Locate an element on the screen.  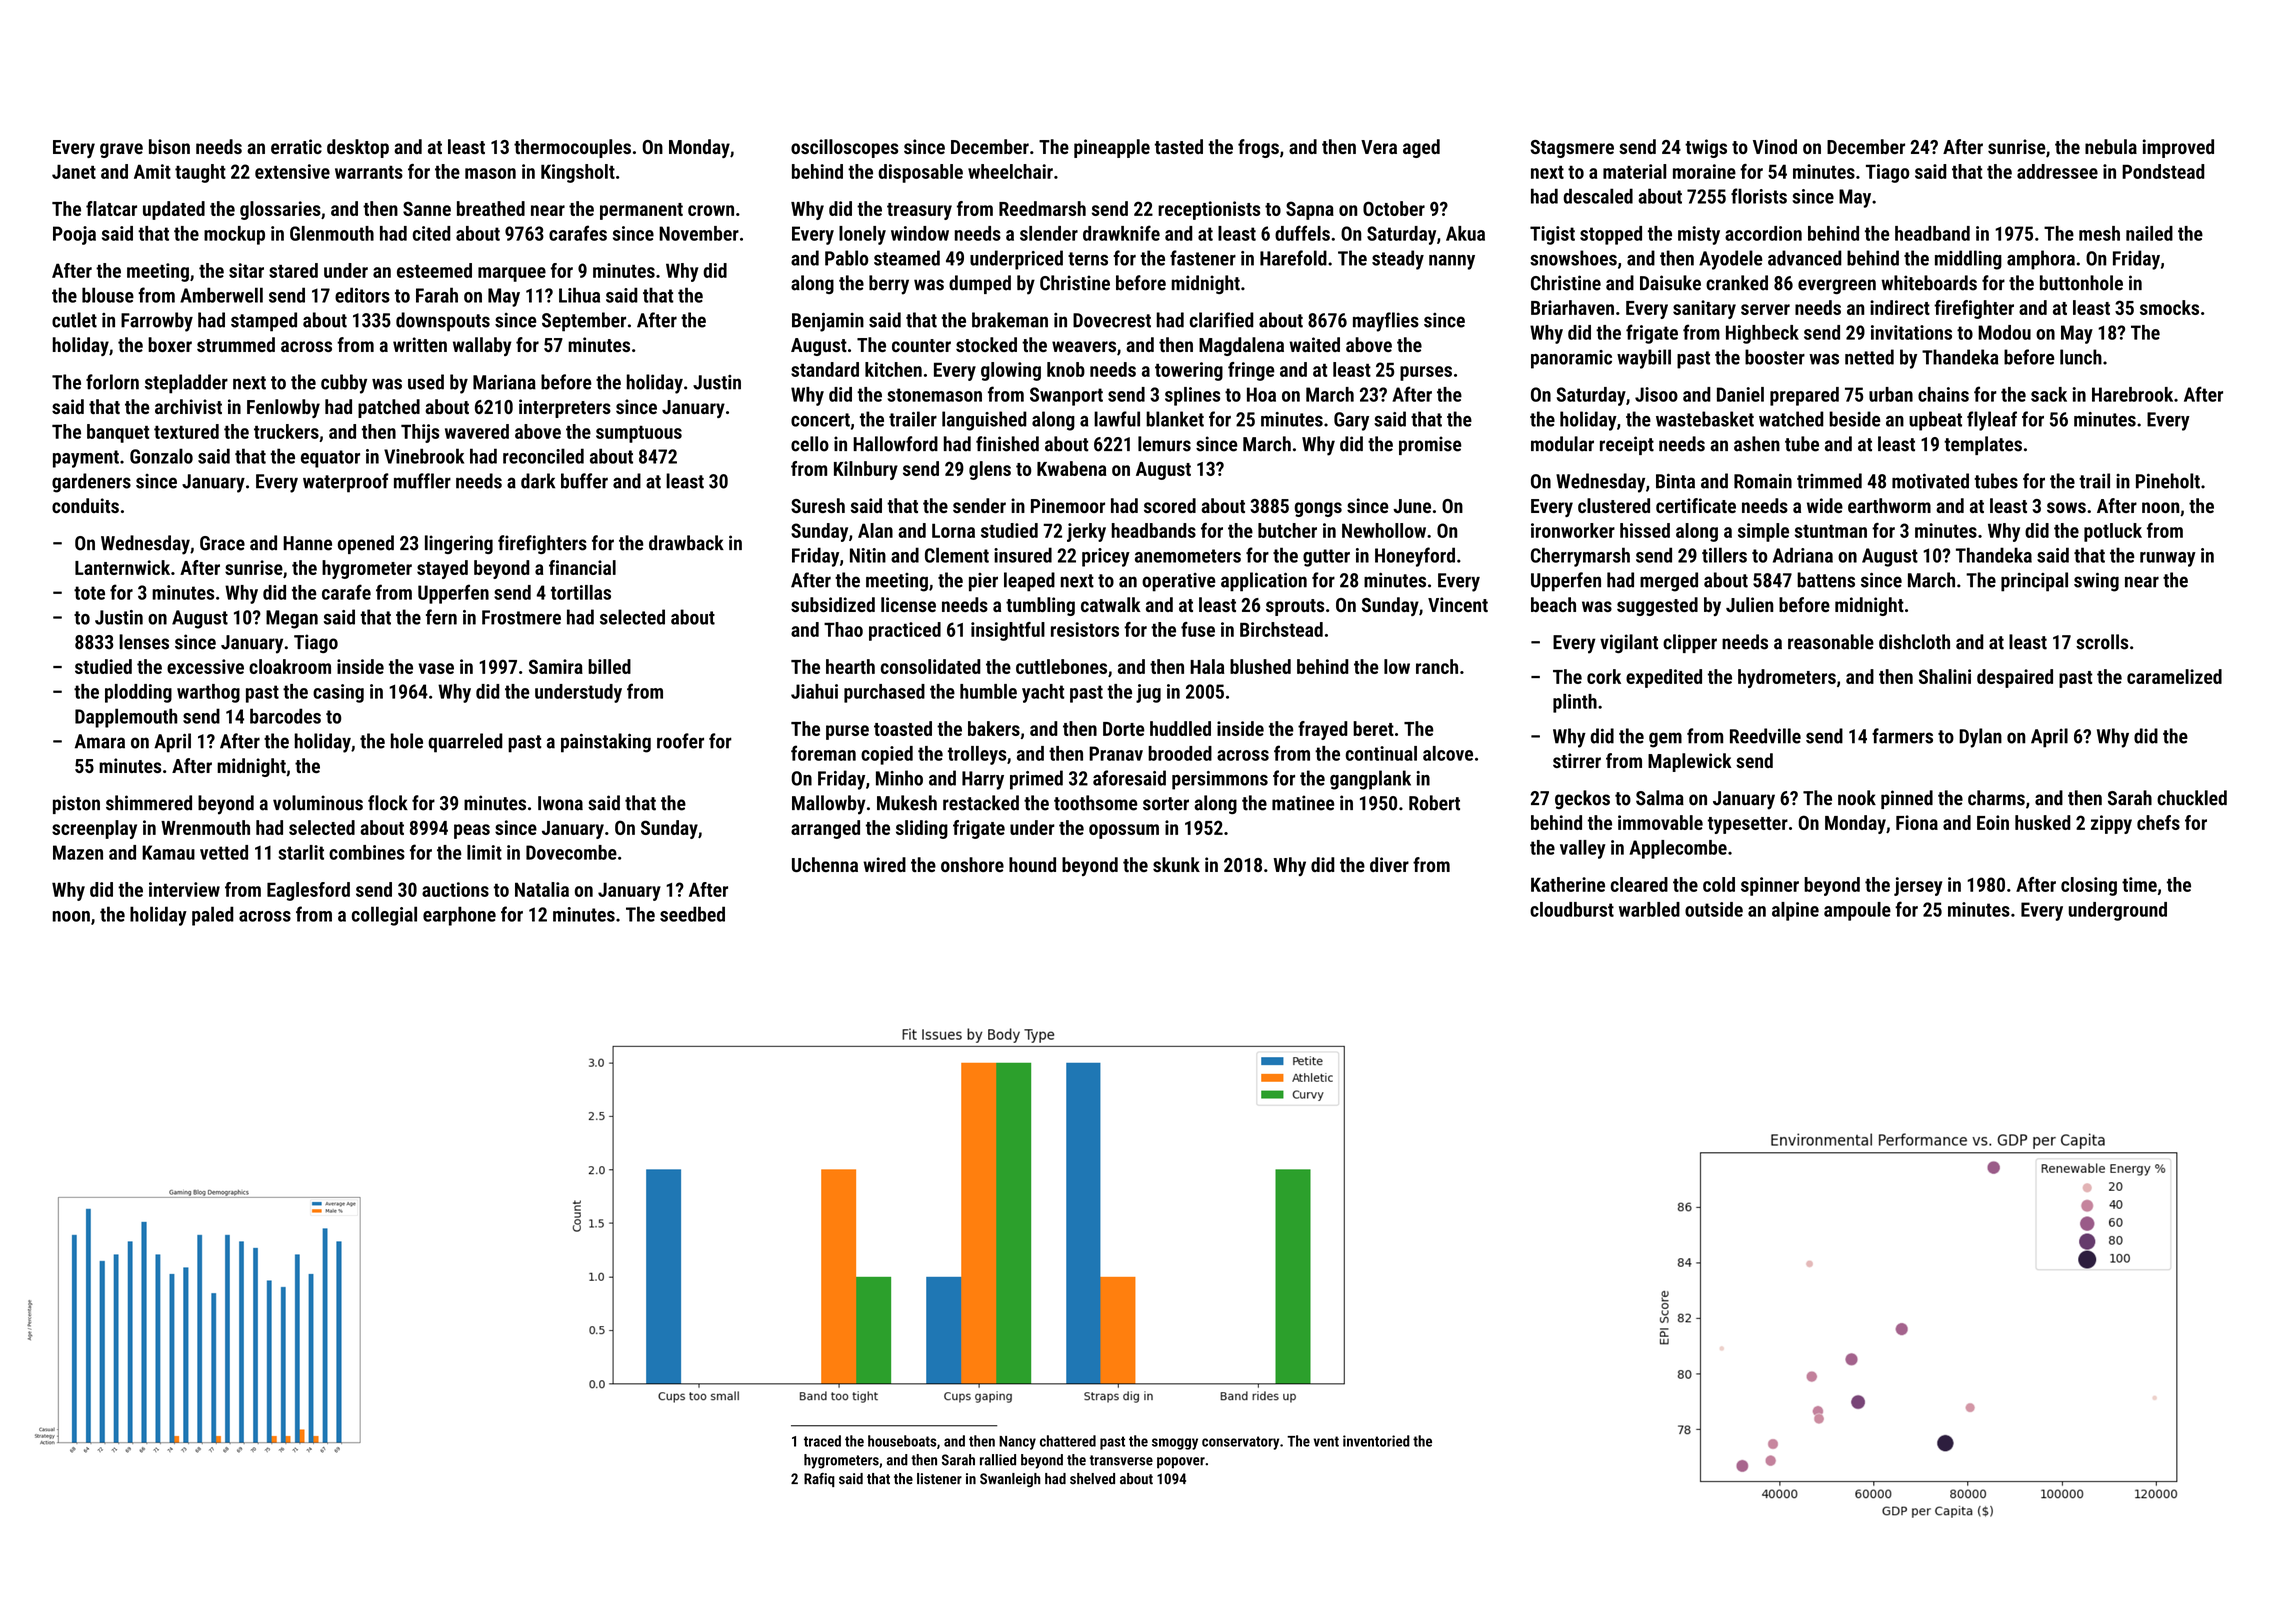
seedbed is located at coordinates (692, 914).
